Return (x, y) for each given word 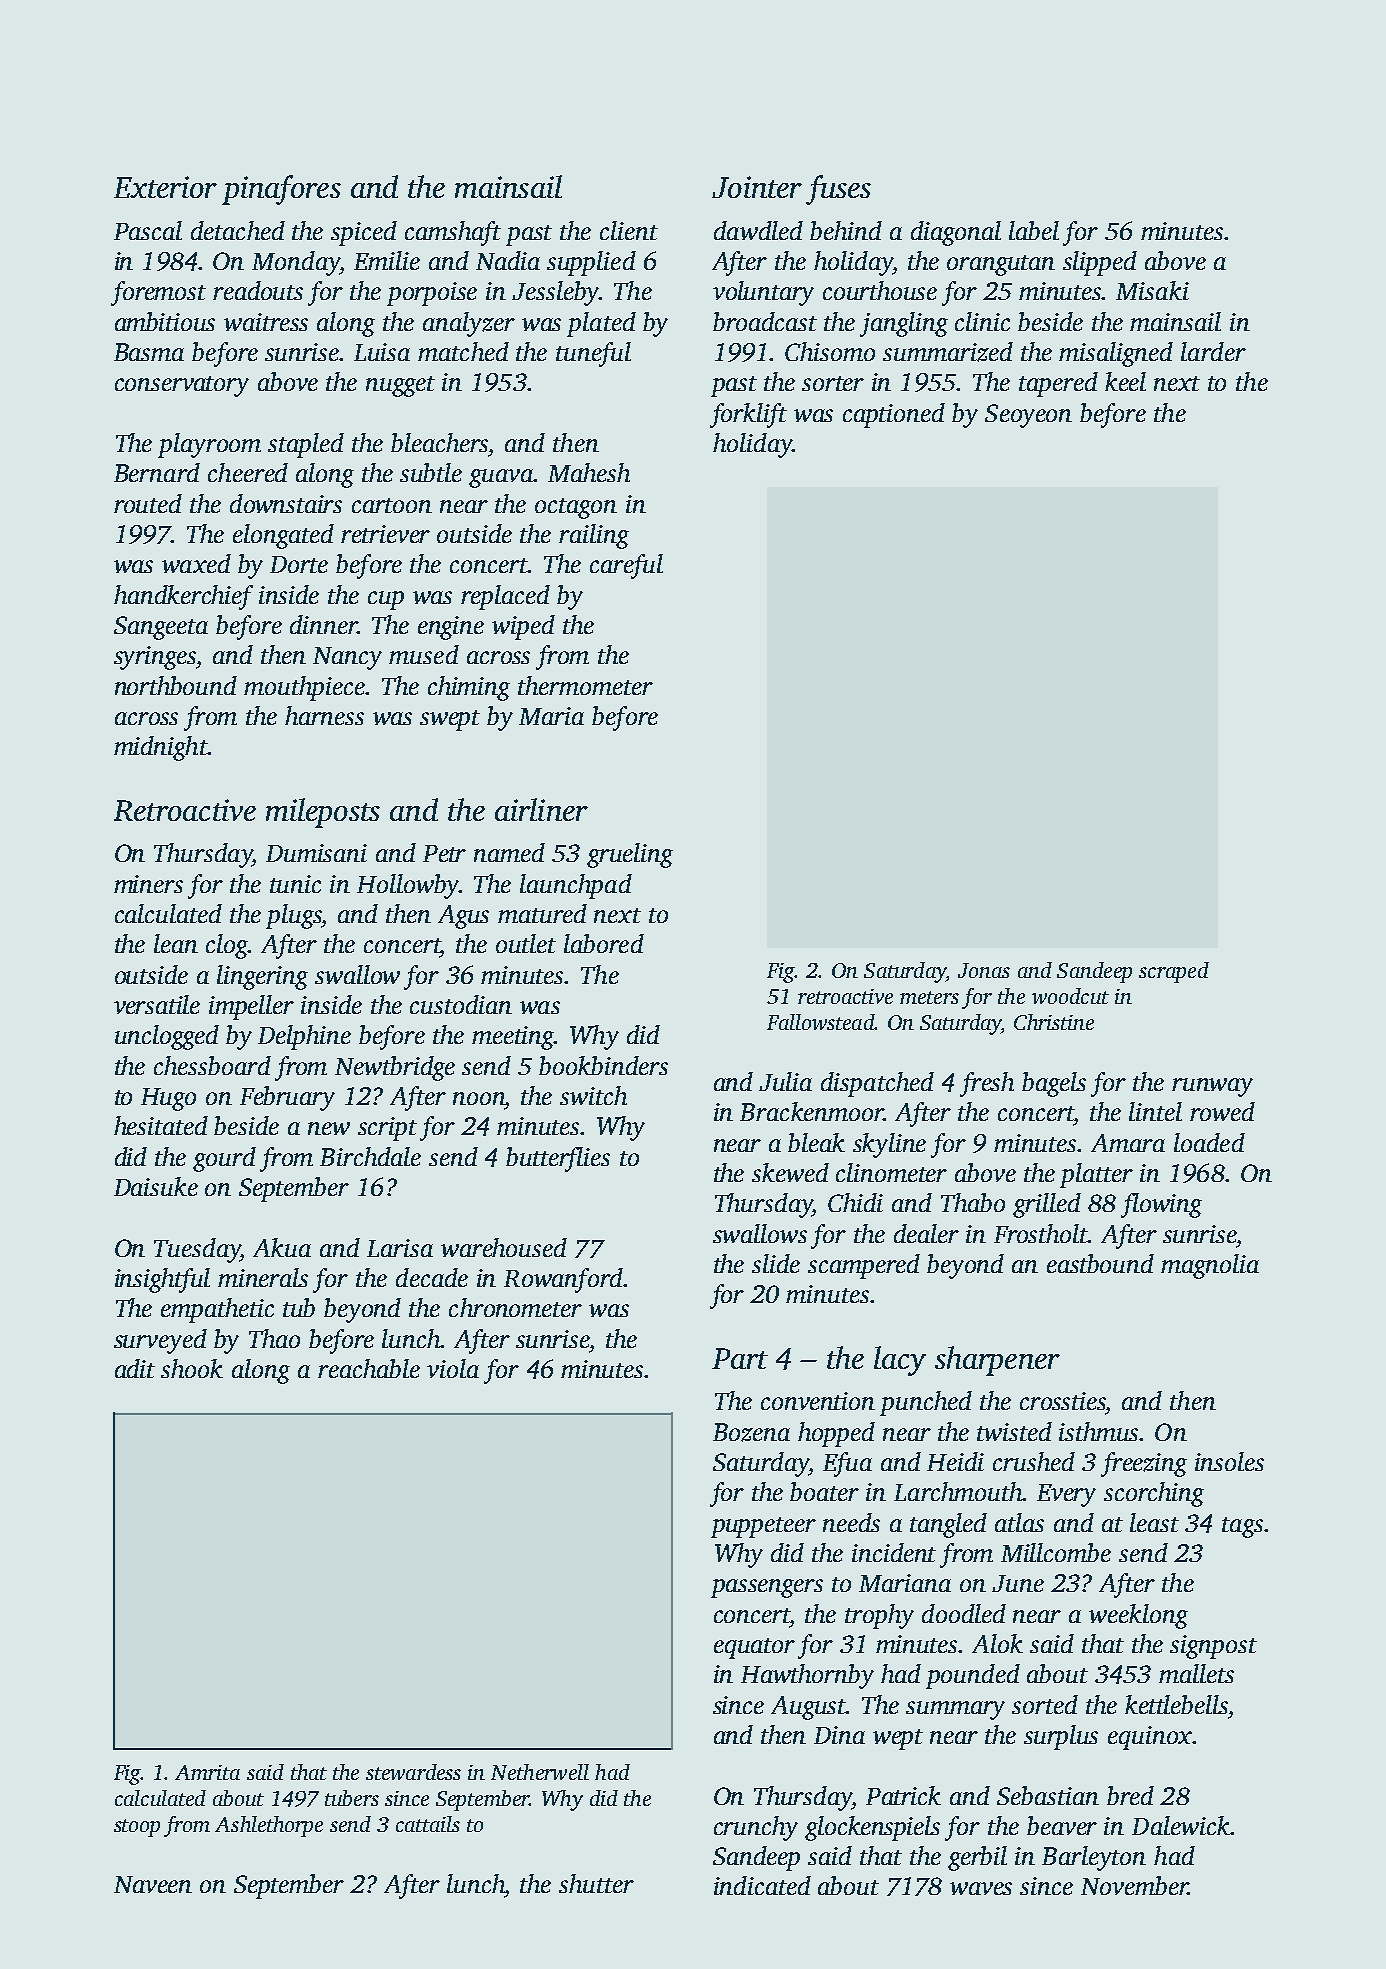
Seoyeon (1028, 416)
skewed (790, 1172)
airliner (541, 809)
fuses (838, 190)
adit (135, 1368)
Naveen (153, 1884)
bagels (1054, 1084)
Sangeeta (161, 628)
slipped (1100, 263)
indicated (762, 1885)
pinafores (281, 190)
